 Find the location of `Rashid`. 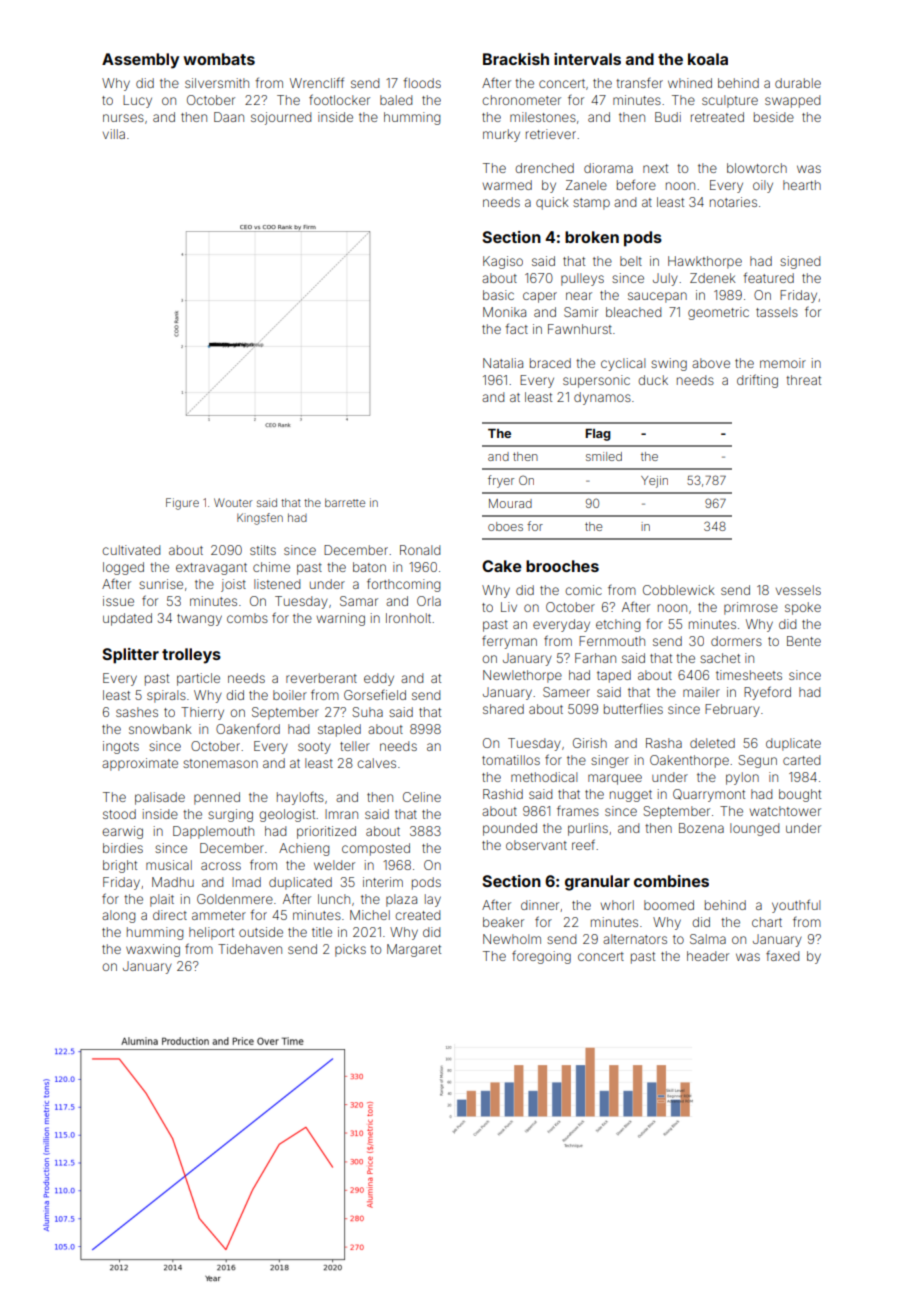

Rashid is located at coordinates (503, 794).
